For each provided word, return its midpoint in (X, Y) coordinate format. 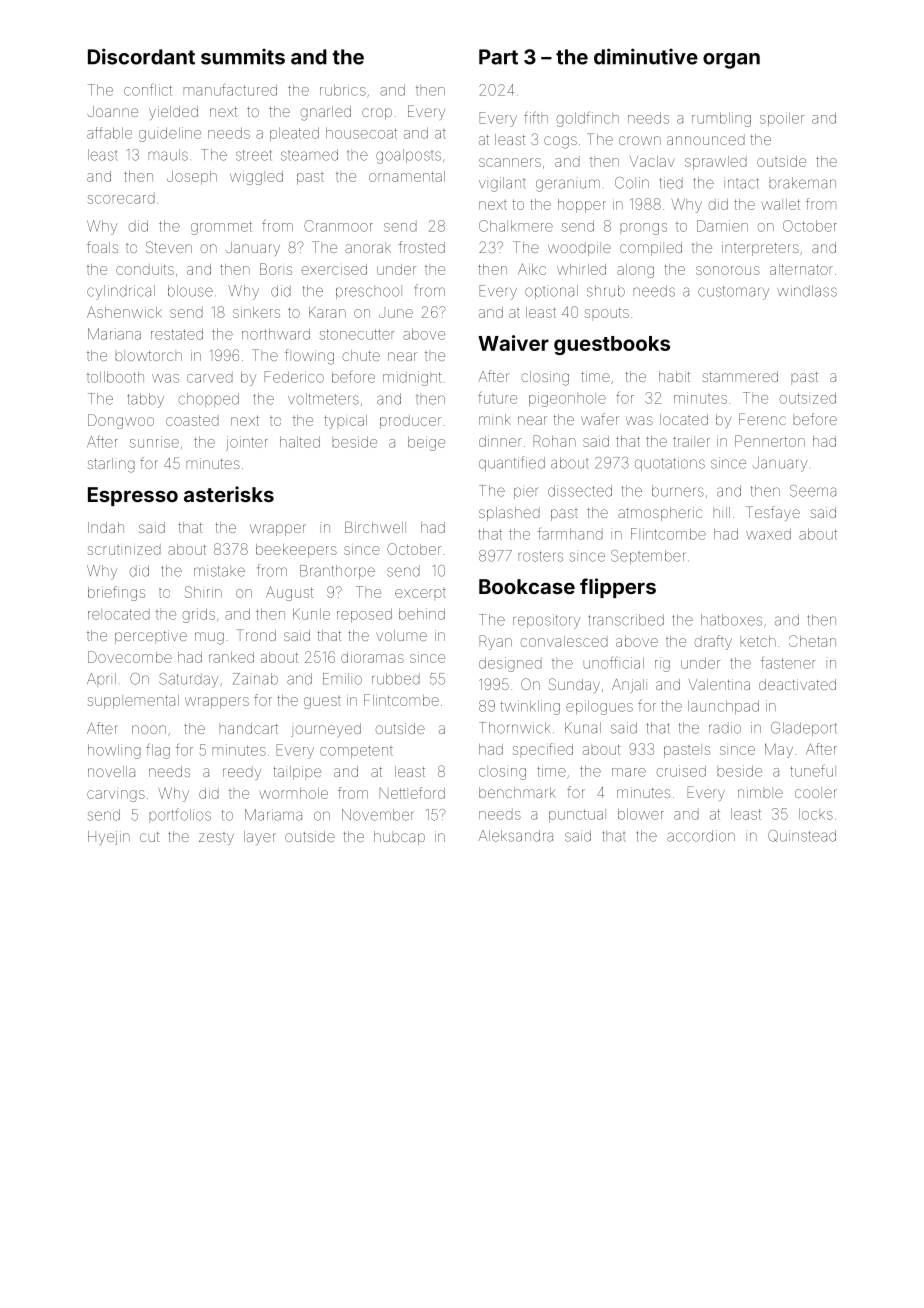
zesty (216, 839)
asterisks (229, 494)
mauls (168, 155)
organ (731, 61)
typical (346, 422)
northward (276, 334)
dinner (500, 441)
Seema (813, 491)
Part (498, 57)
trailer (691, 441)
